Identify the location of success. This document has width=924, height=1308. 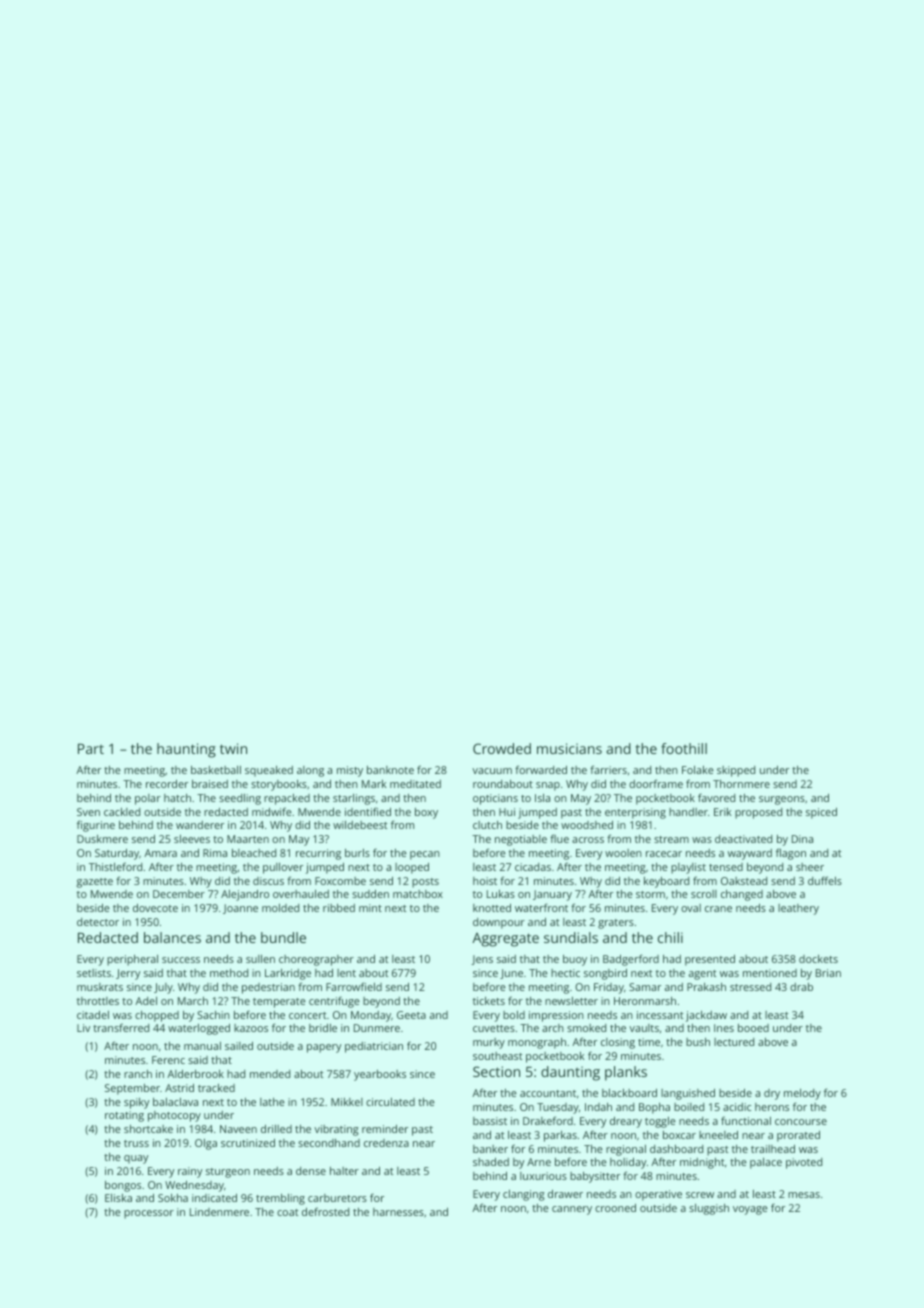
(181, 960).
